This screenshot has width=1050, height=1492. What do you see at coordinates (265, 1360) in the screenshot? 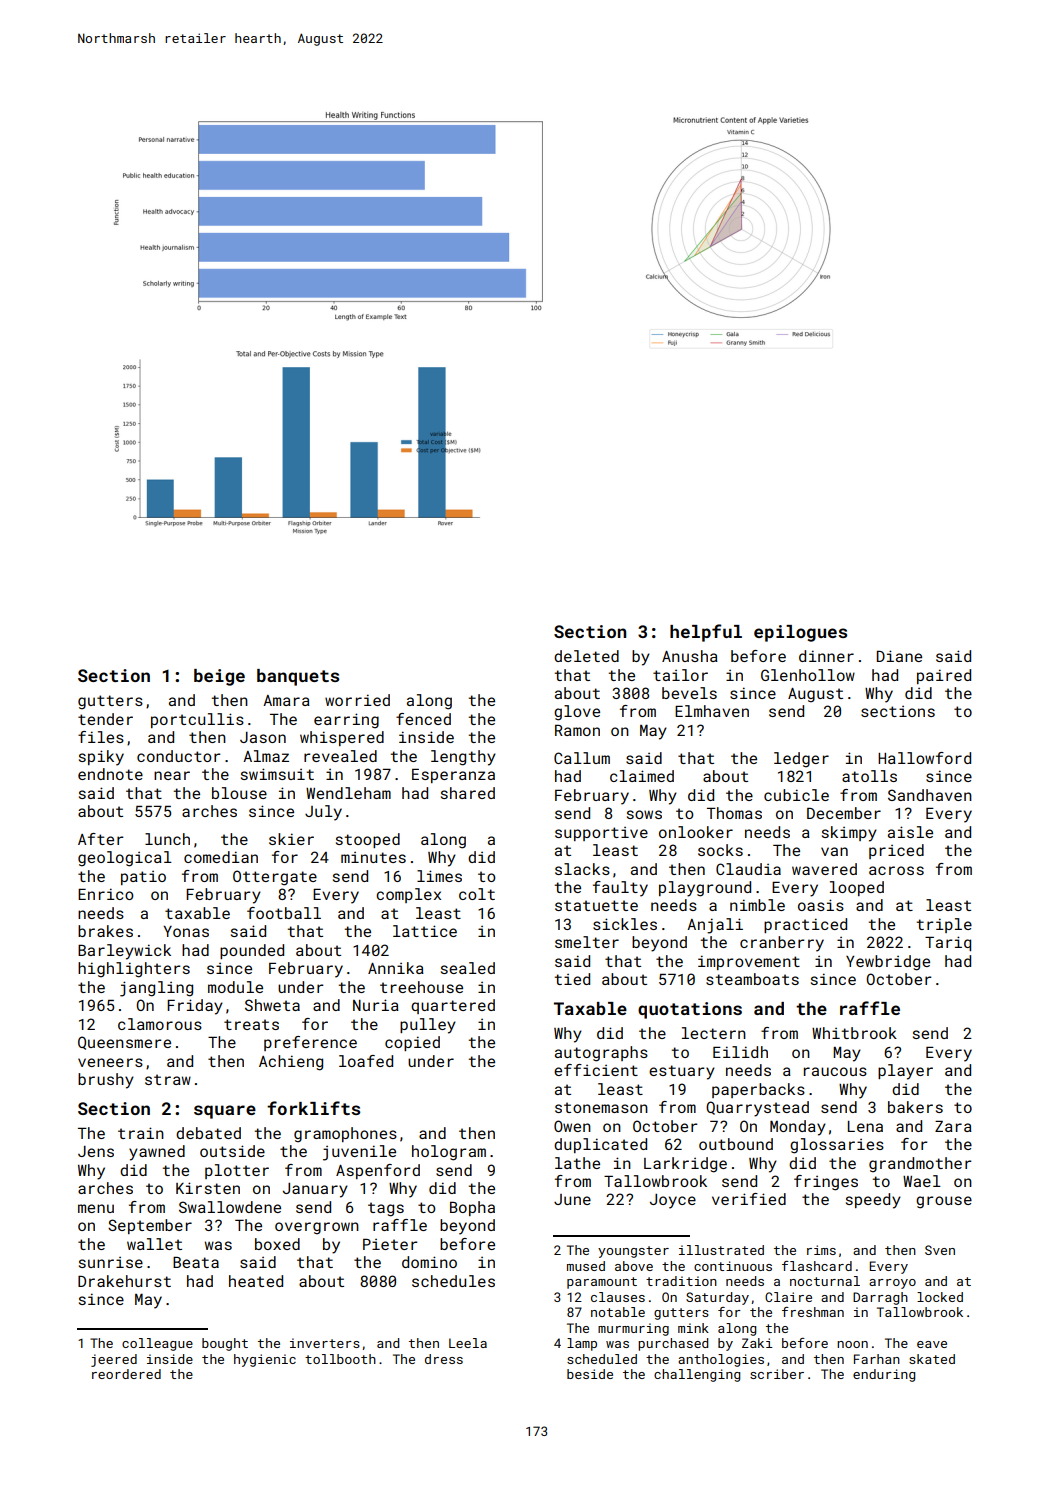
I see `hygienic` at bounding box center [265, 1360].
